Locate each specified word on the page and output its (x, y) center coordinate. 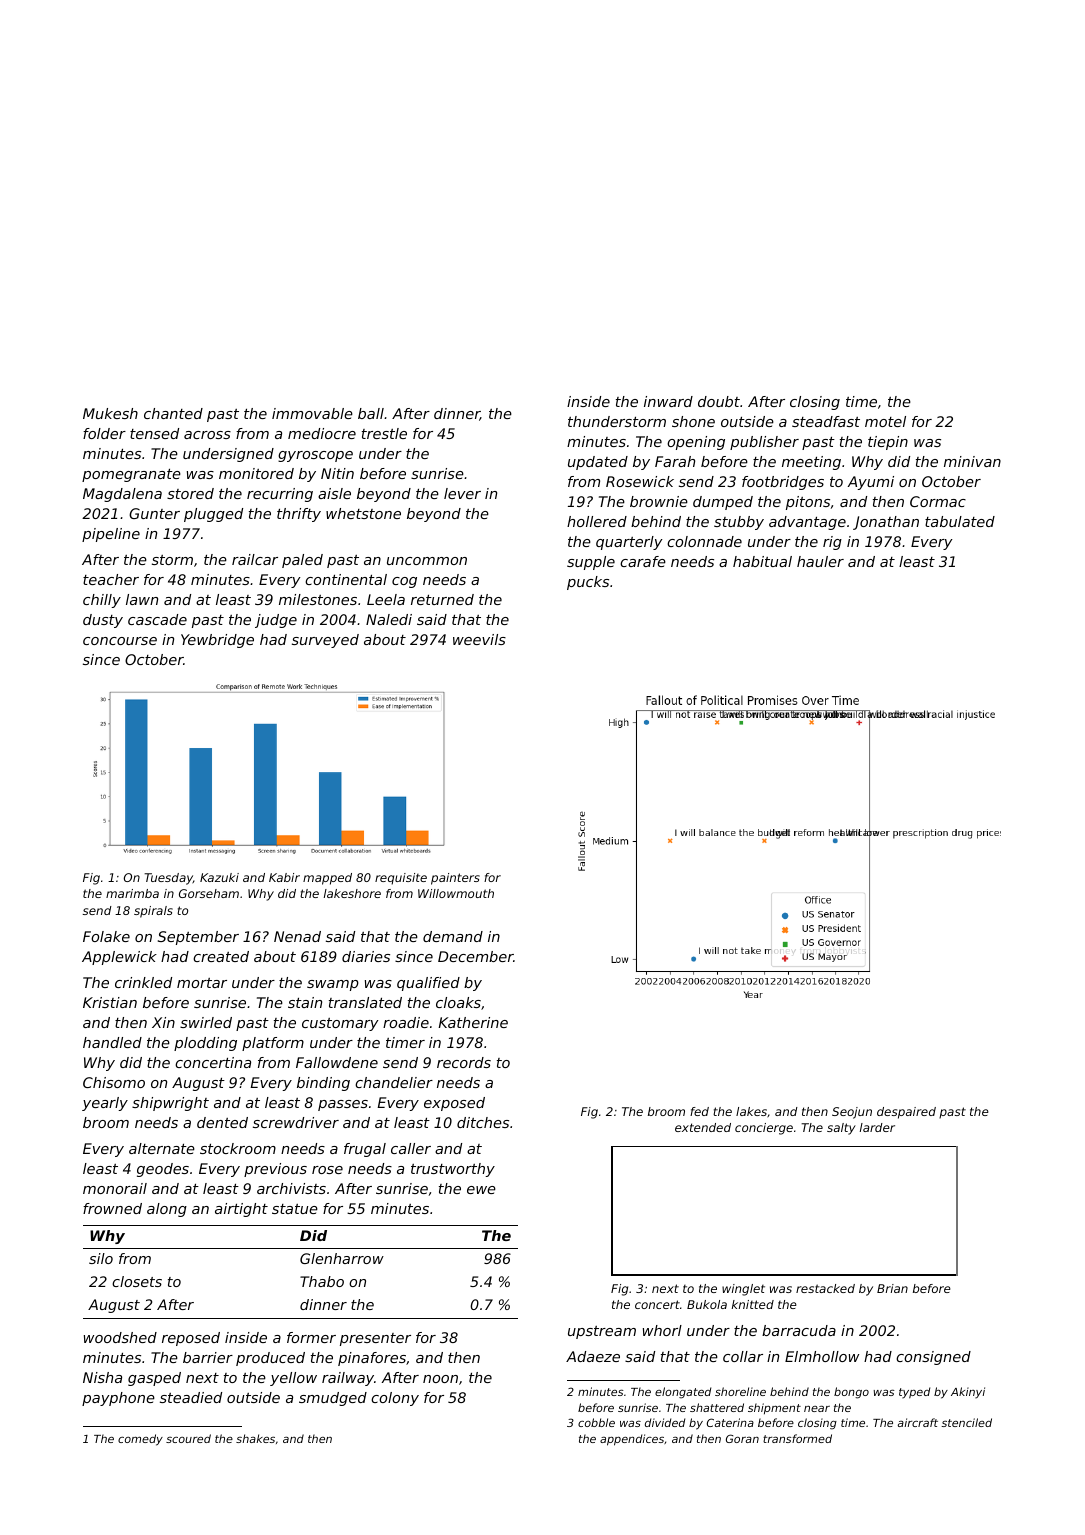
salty (841, 1129)
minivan (972, 461)
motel (885, 421)
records (464, 1062)
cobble (596, 1422)
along (167, 1210)
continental (346, 579)
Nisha (102, 1377)
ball (371, 413)
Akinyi (968, 1393)
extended (703, 1127)
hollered (597, 521)
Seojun (852, 1113)
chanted (173, 413)
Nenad (297, 936)
